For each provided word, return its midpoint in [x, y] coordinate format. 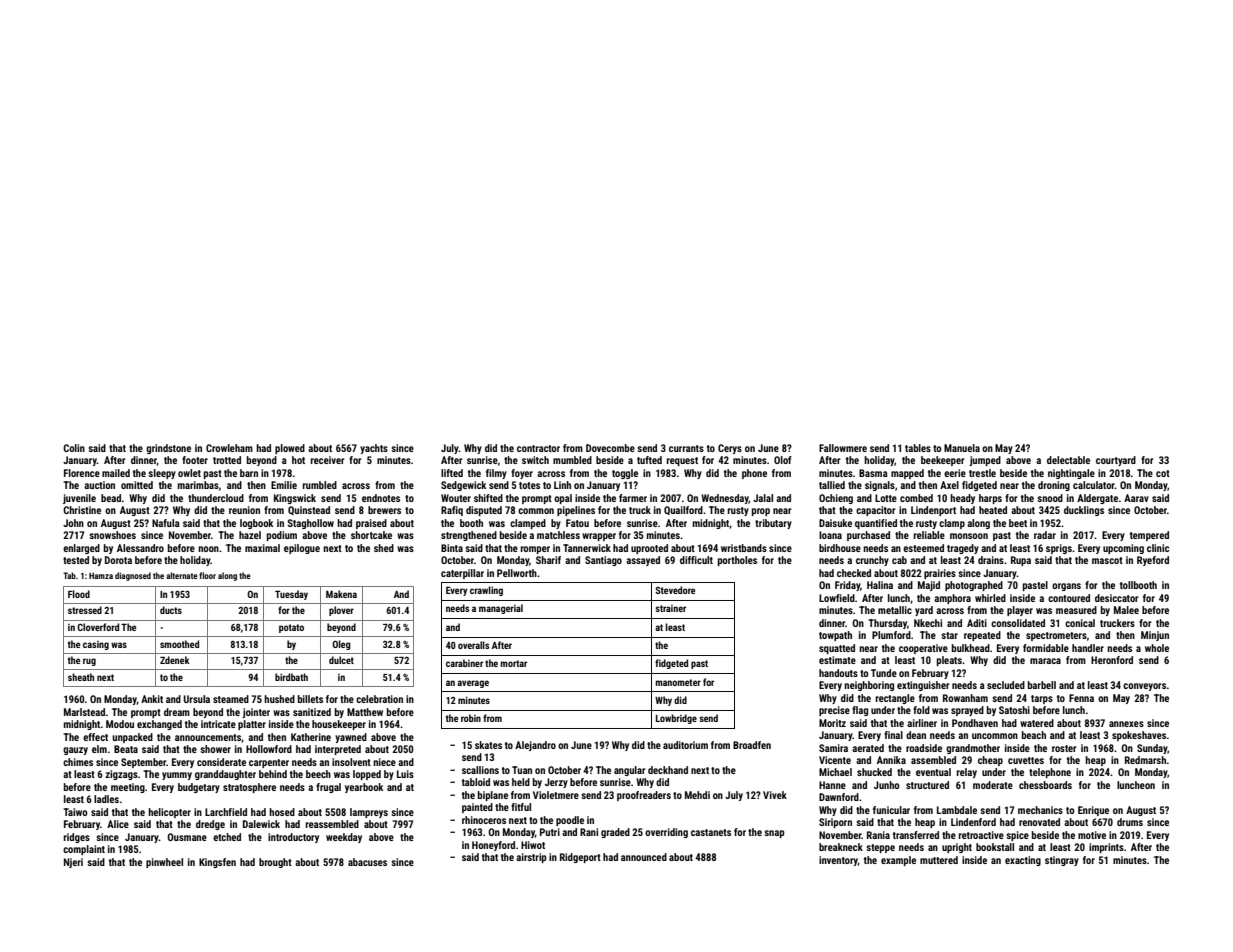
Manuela [962, 448]
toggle [625, 474]
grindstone [168, 449]
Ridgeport [580, 858]
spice [1017, 836]
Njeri [73, 863]
